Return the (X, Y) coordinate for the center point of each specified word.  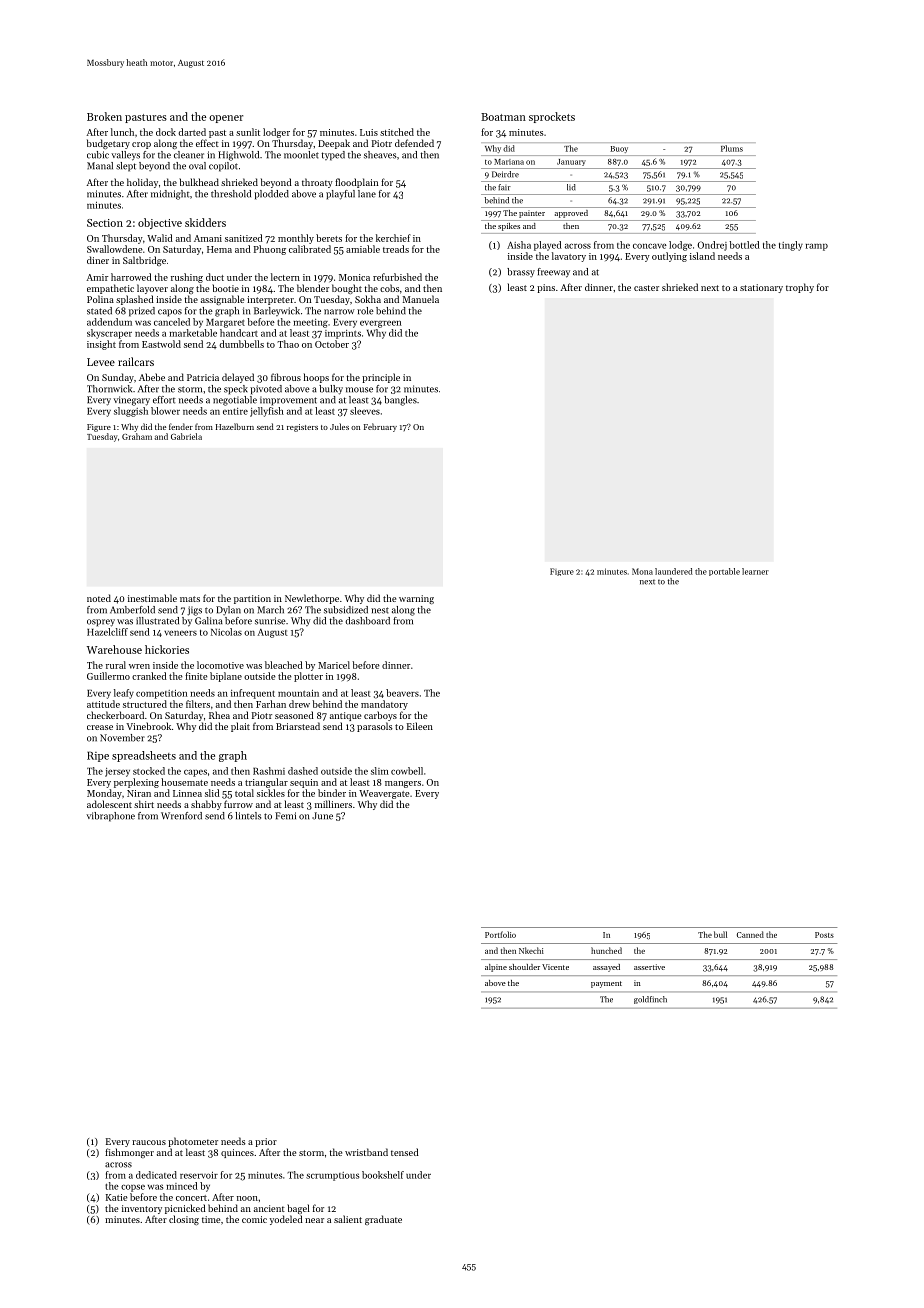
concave (650, 246)
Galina (209, 621)
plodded (271, 195)
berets (329, 238)
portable (724, 572)
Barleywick (277, 311)
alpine (496, 968)
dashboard (368, 621)
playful (340, 195)
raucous (149, 1142)
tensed (405, 1152)
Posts (824, 935)
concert (191, 1198)
